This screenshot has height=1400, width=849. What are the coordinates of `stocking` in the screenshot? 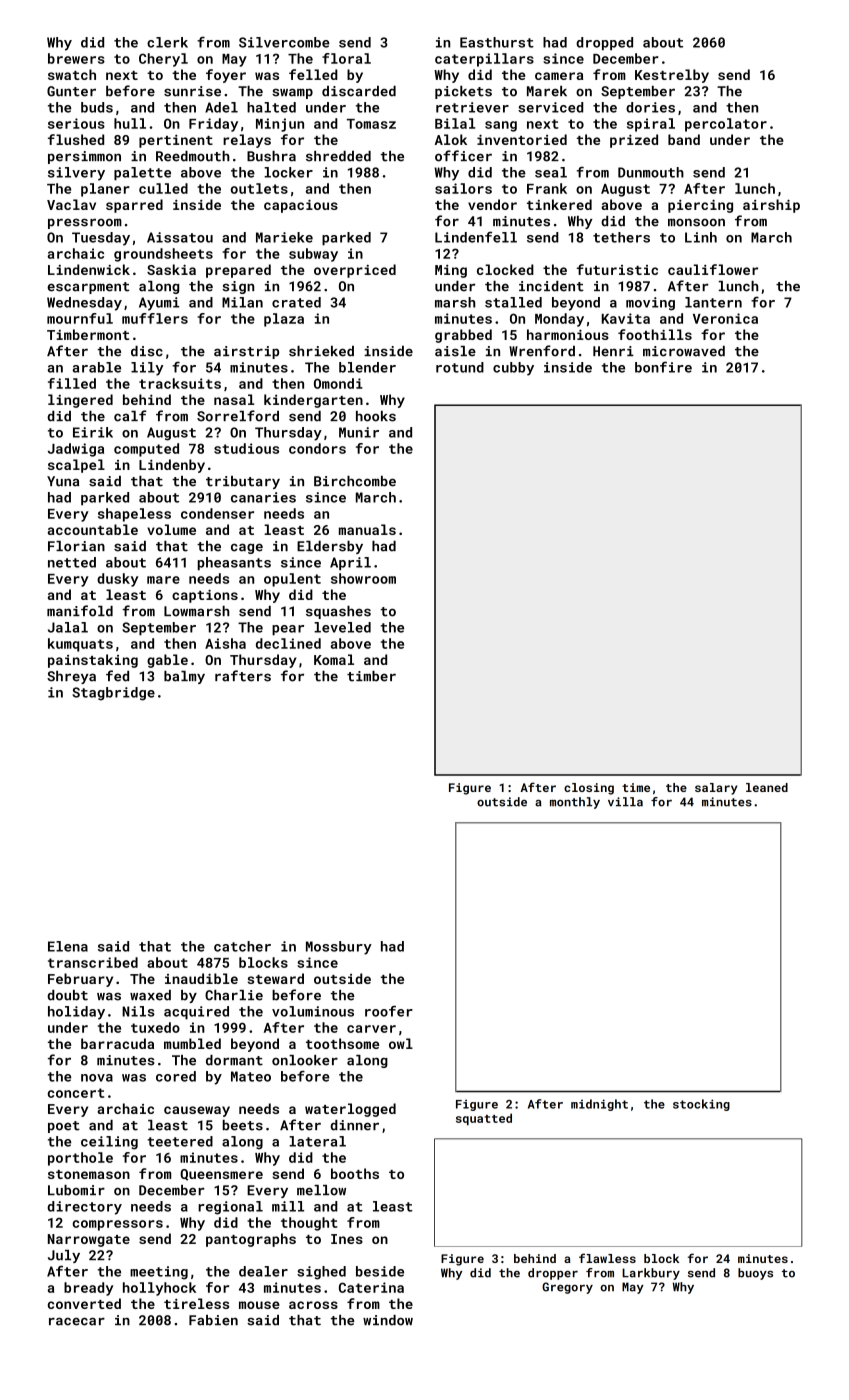 It's located at (701, 1105).
